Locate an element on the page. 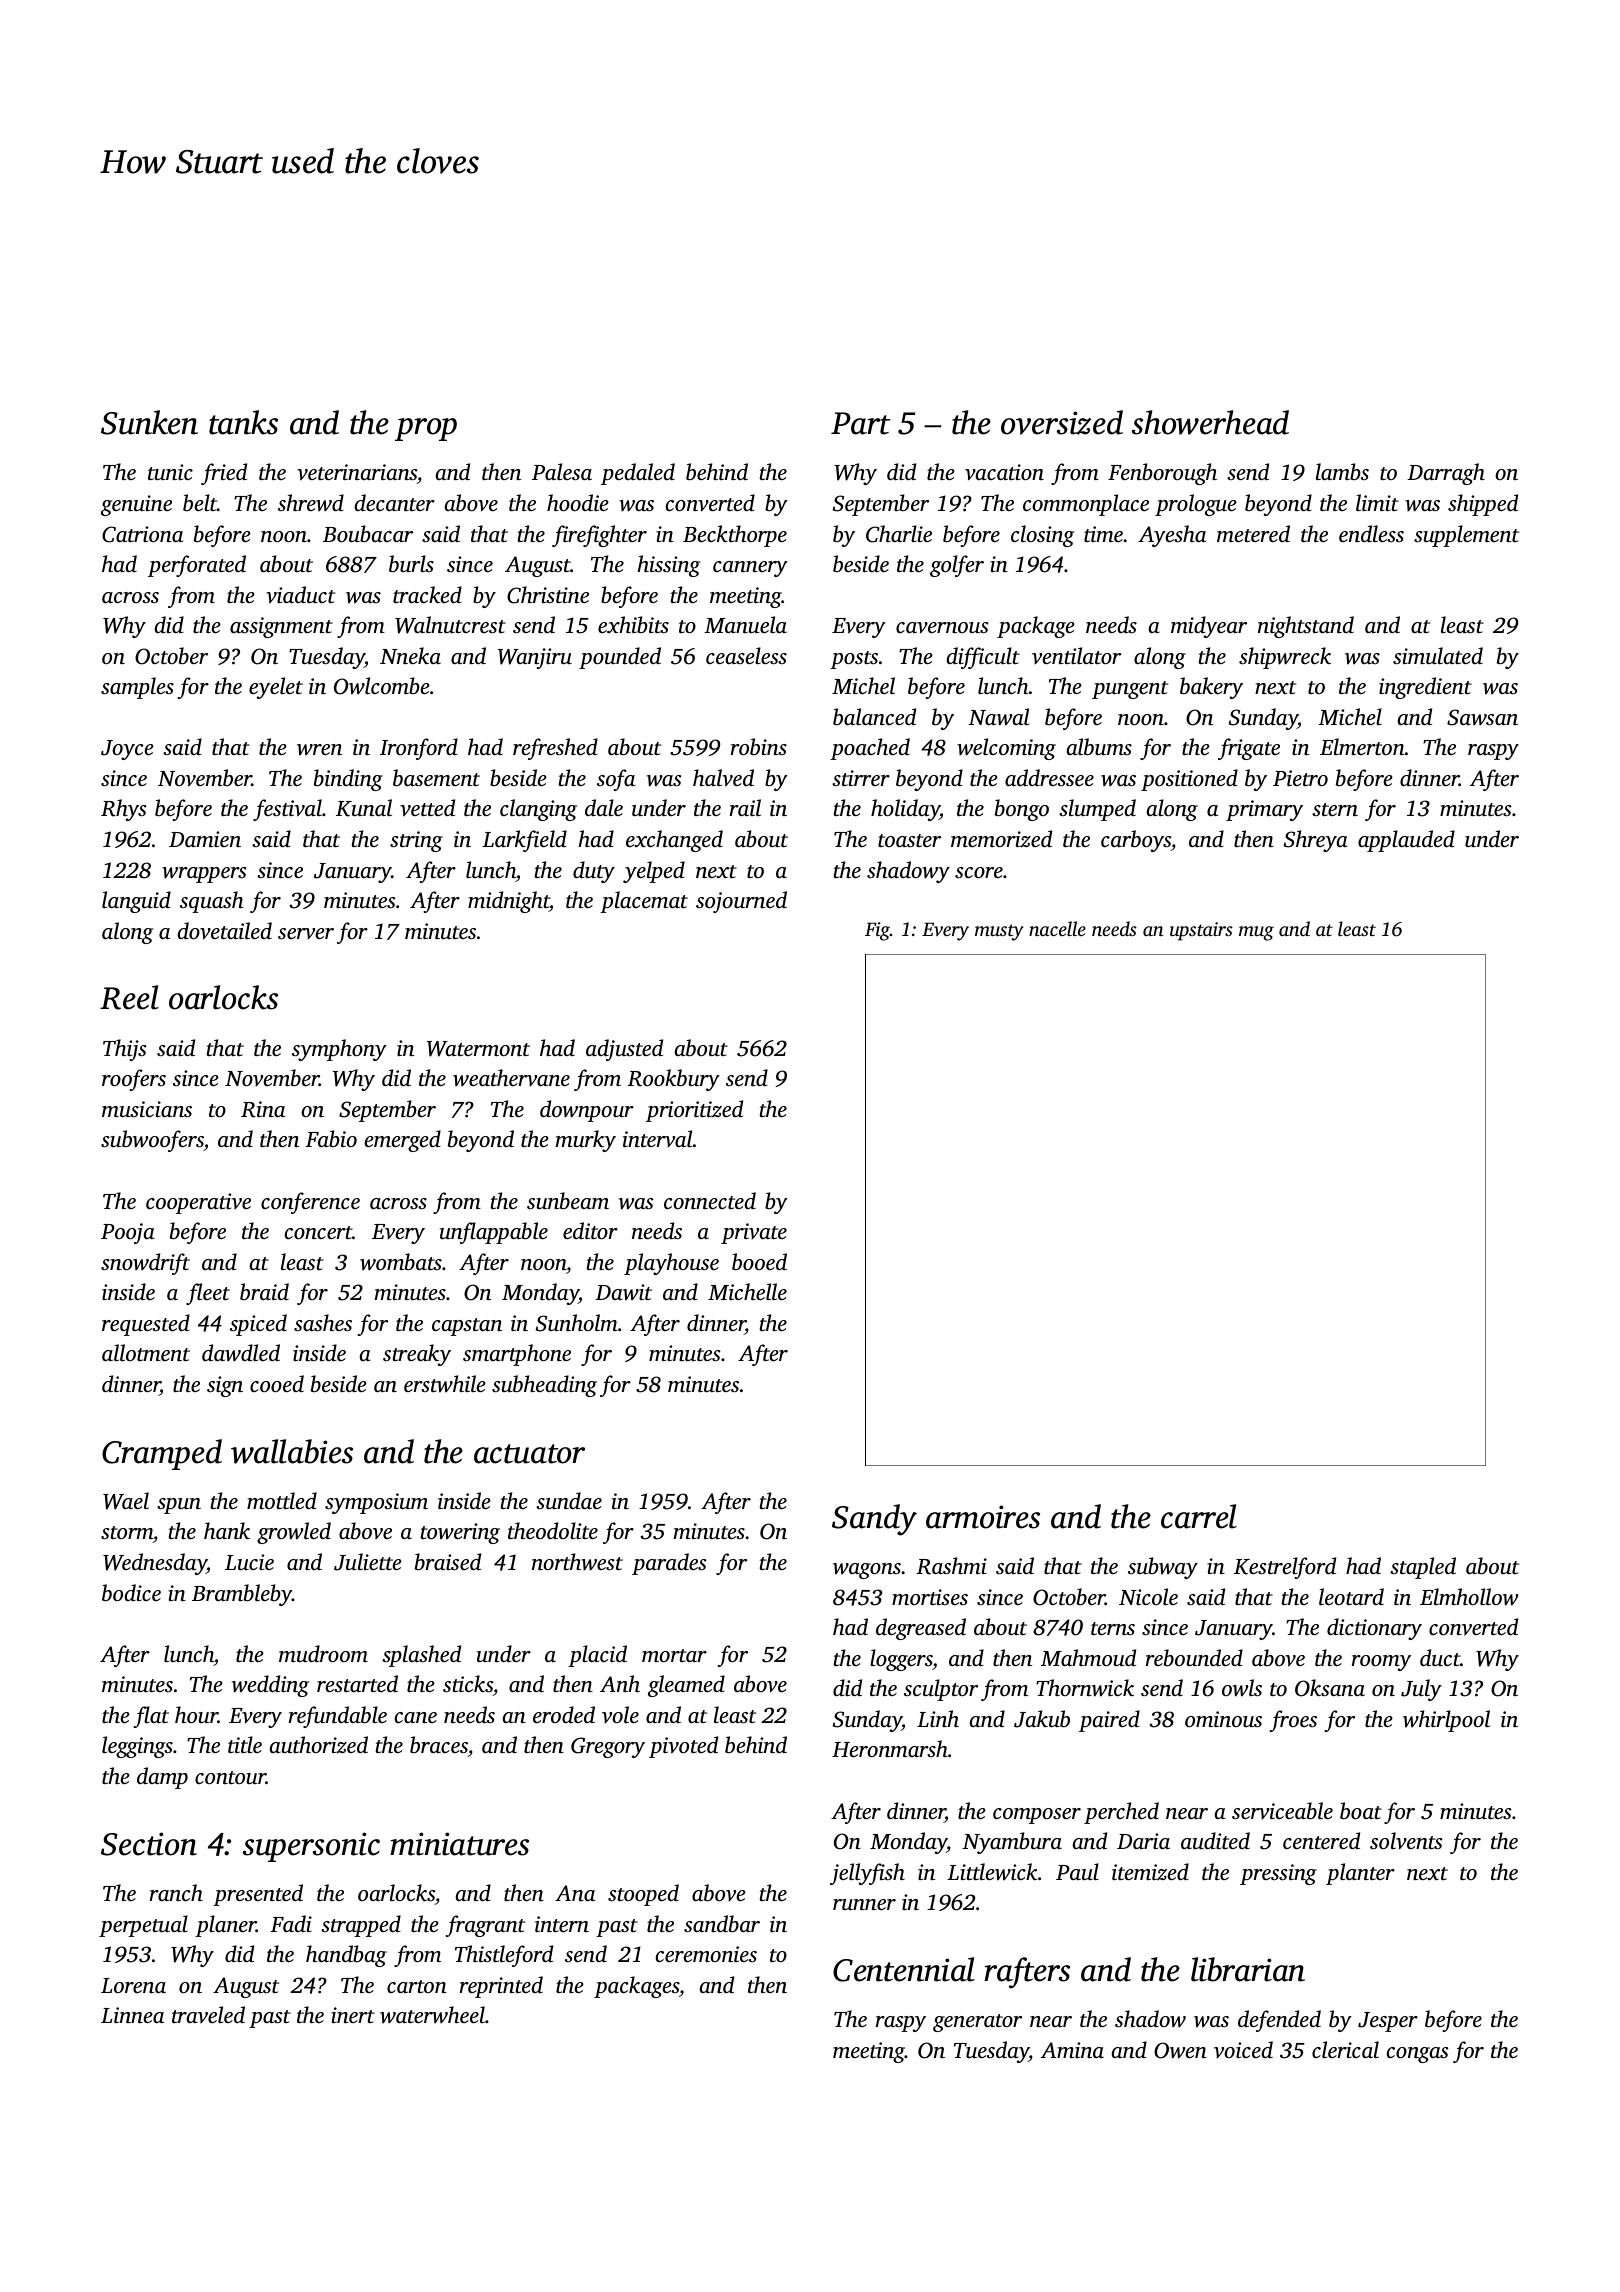 This image has height=2292, width=1620. mug is located at coordinates (1256, 933).
